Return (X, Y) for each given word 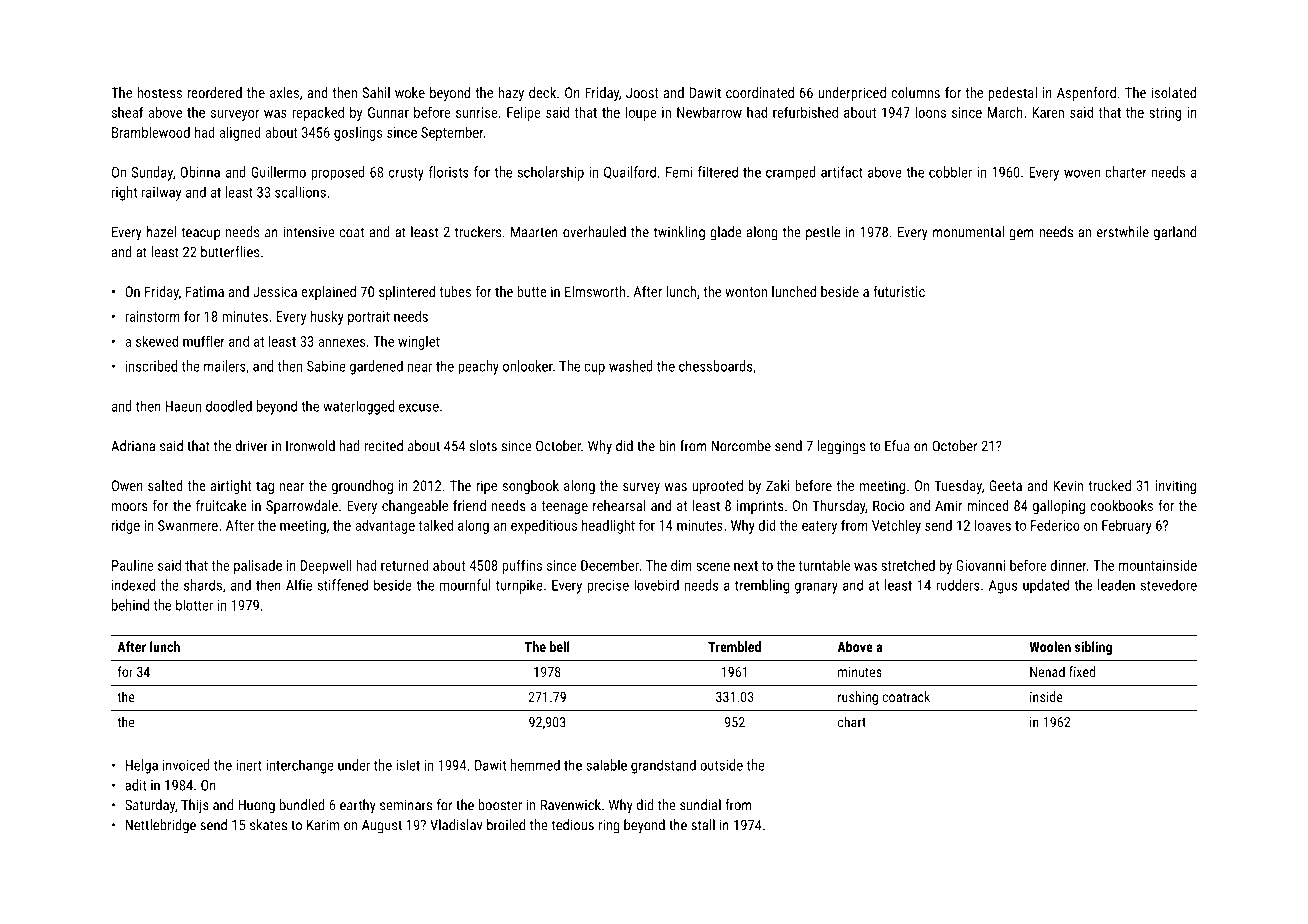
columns (915, 92)
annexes (341, 343)
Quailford (630, 172)
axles (284, 92)
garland (1175, 233)
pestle (823, 233)
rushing (858, 698)
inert (249, 765)
